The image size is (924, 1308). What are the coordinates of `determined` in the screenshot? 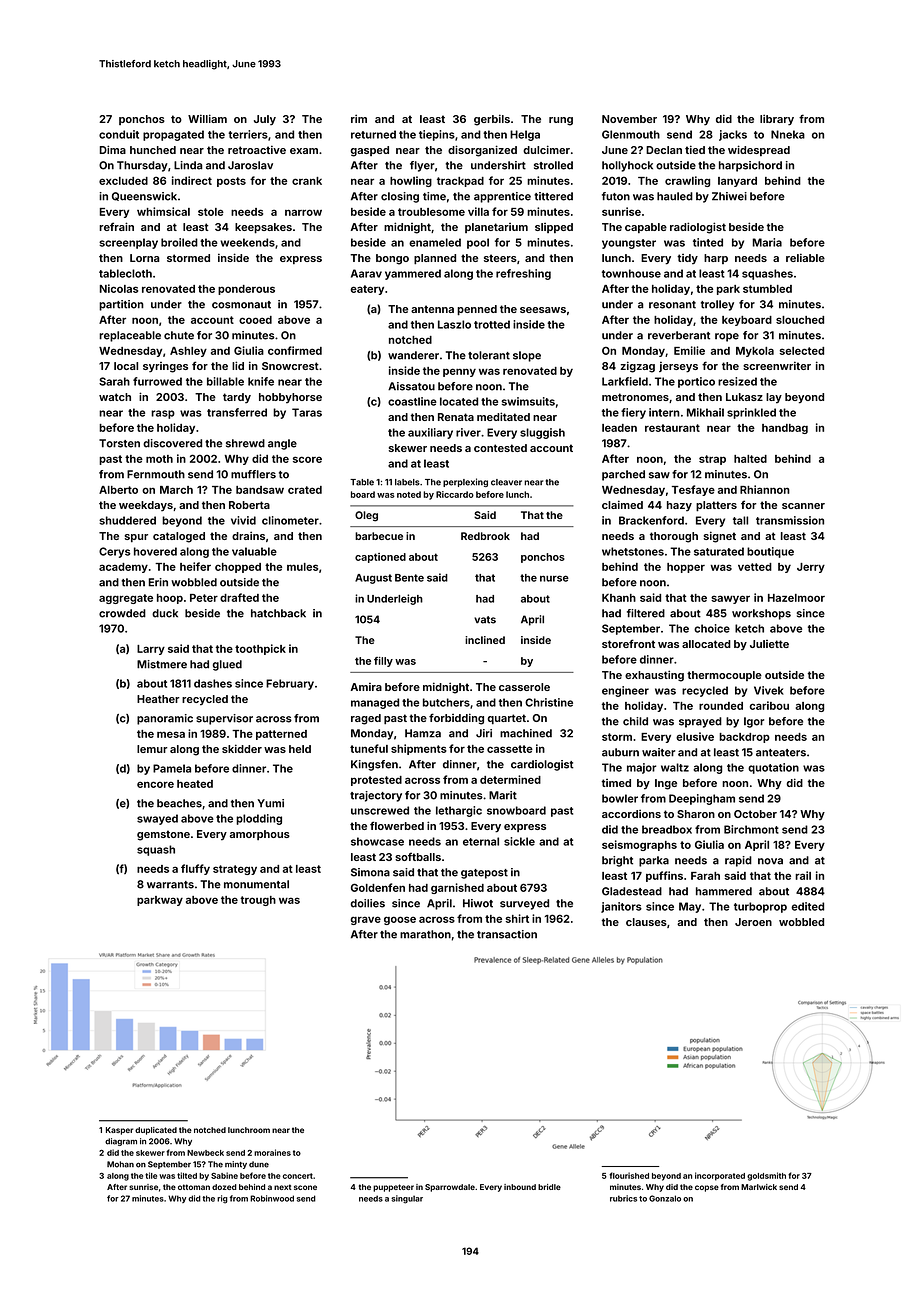 It's located at (510, 779).
